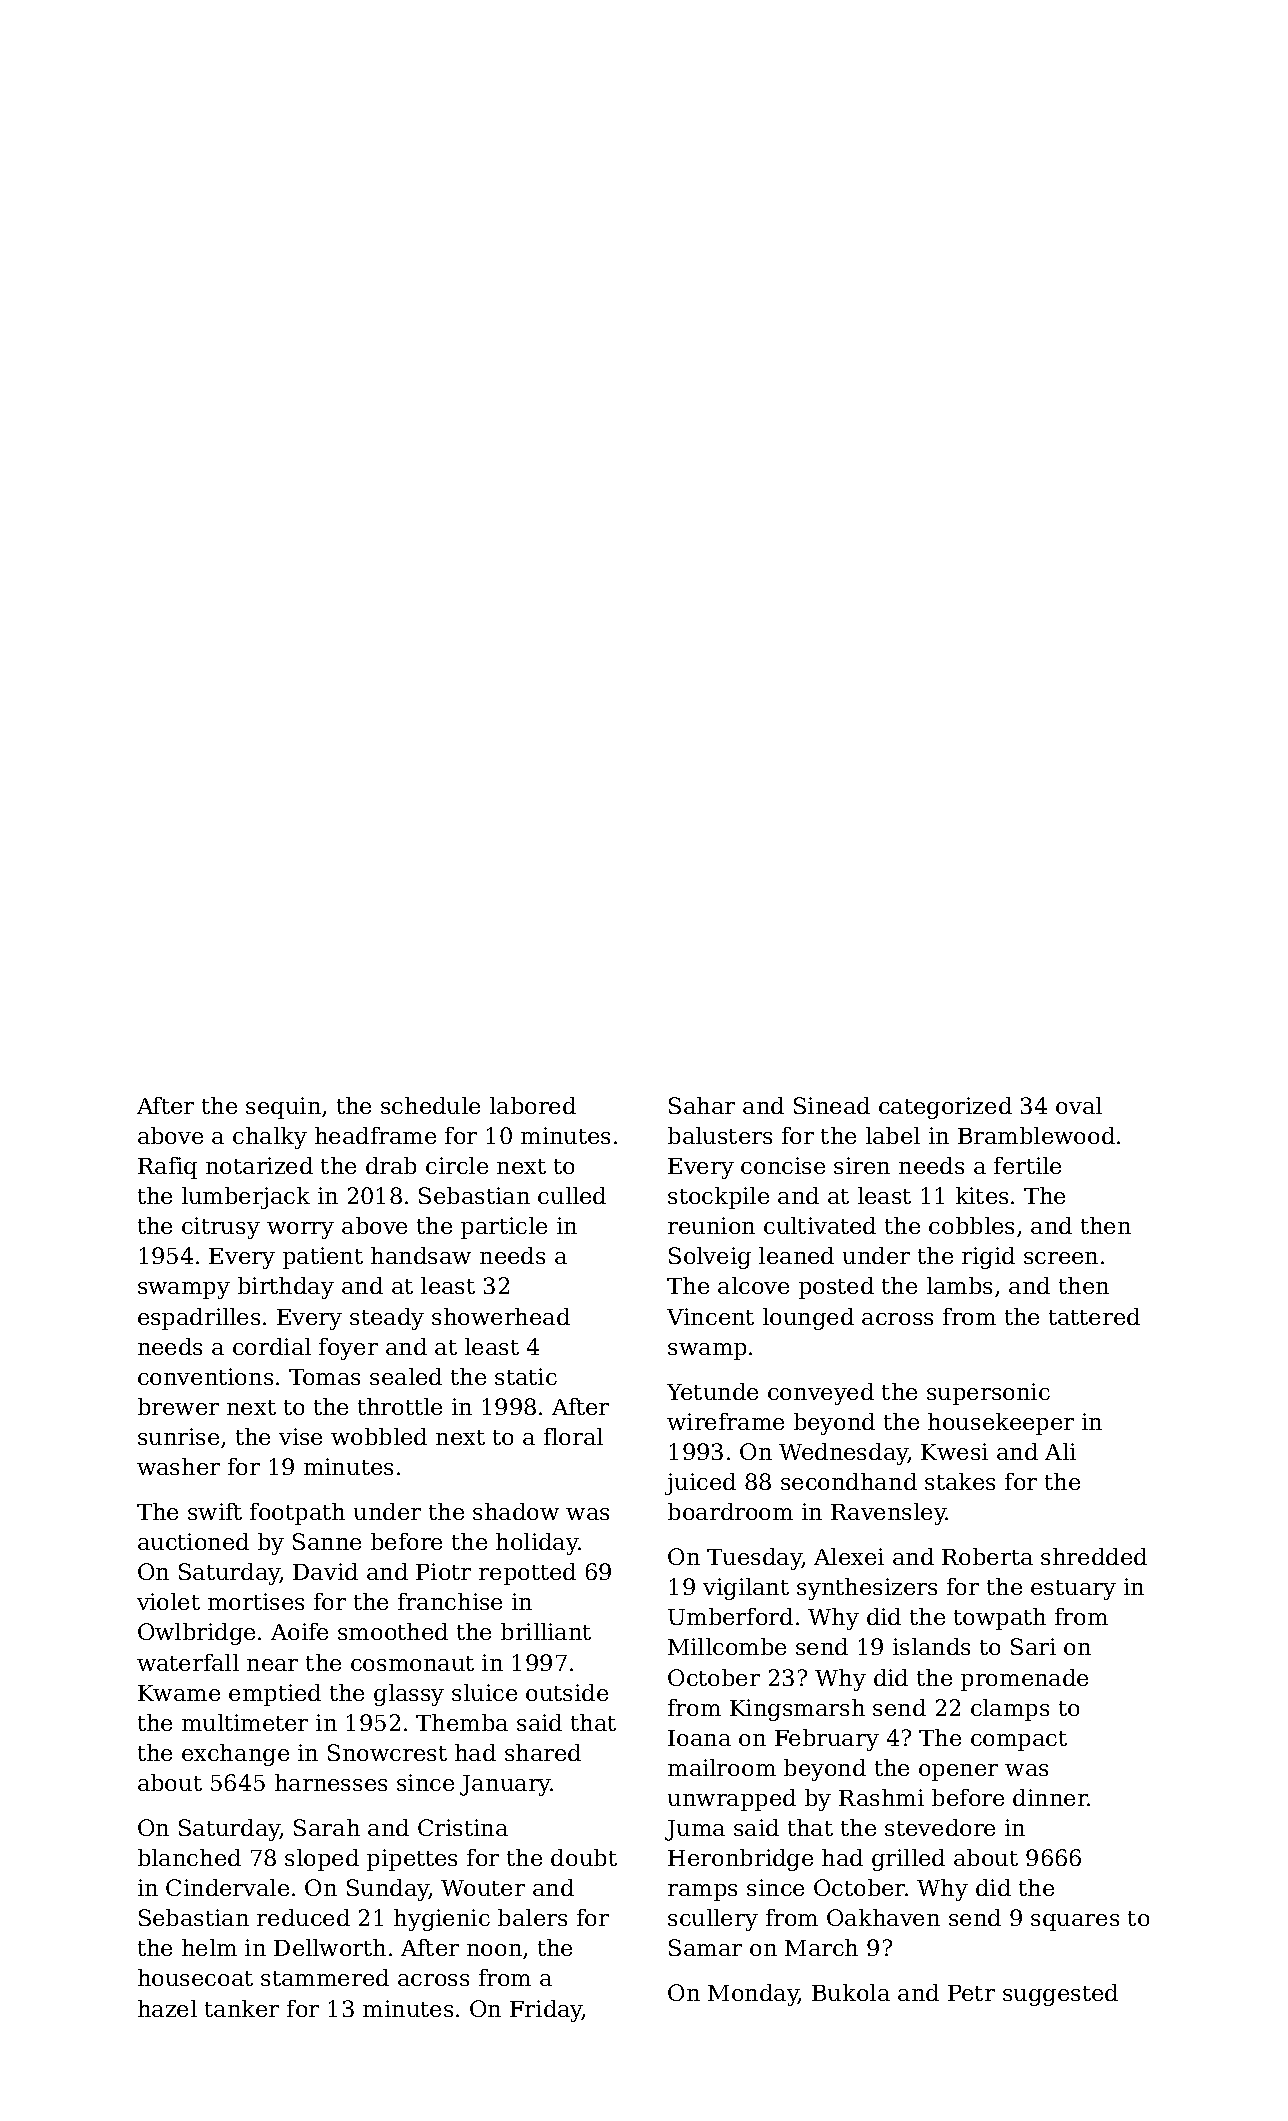 This screenshot has width=1288, height=2121. Describe the element at coordinates (849, 1556) in the screenshot. I see `Alexei` at that location.
